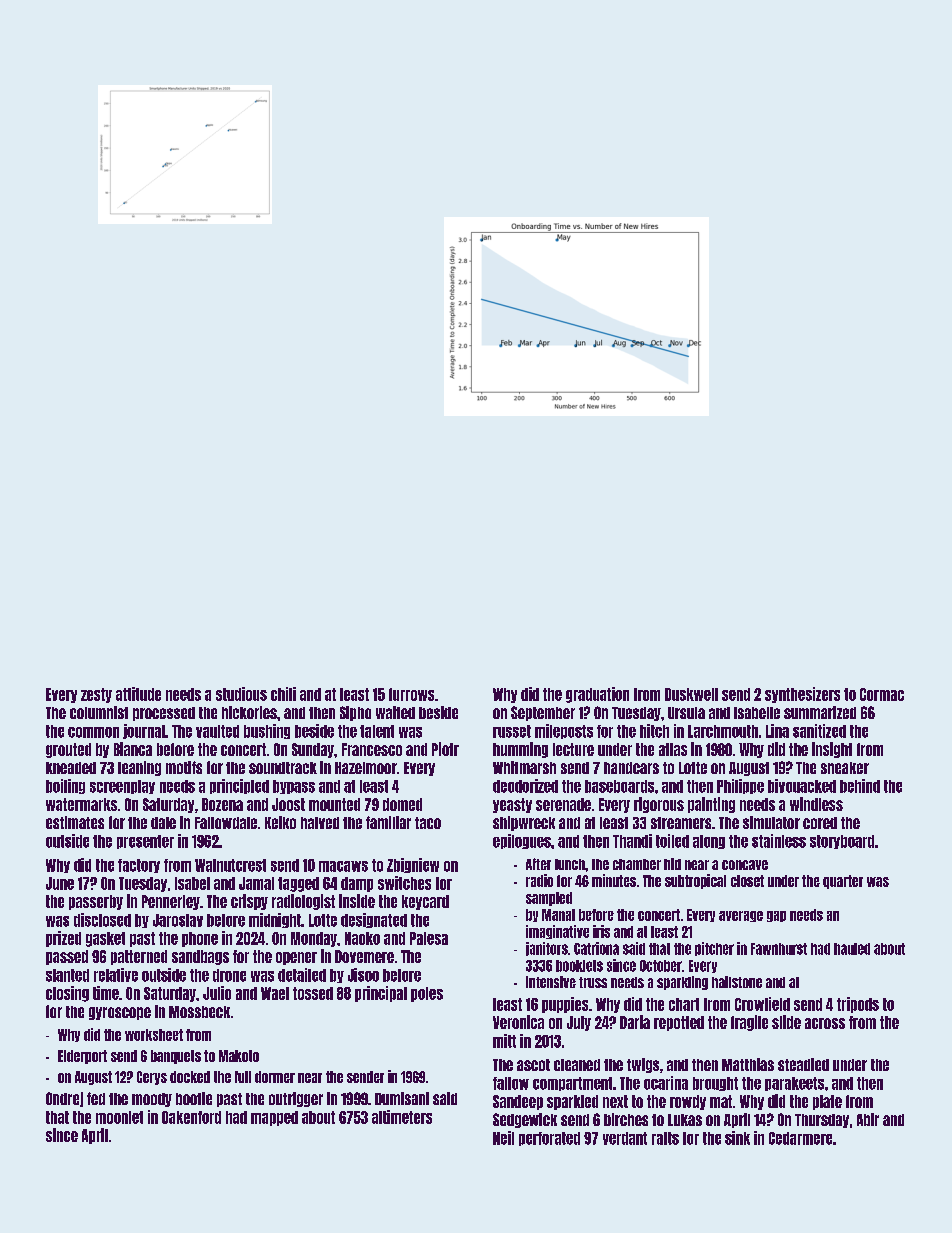 This screenshot has width=952, height=1233. Describe the element at coordinates (794, 1084) in the screenshot. I see `parakeets` at that location.
